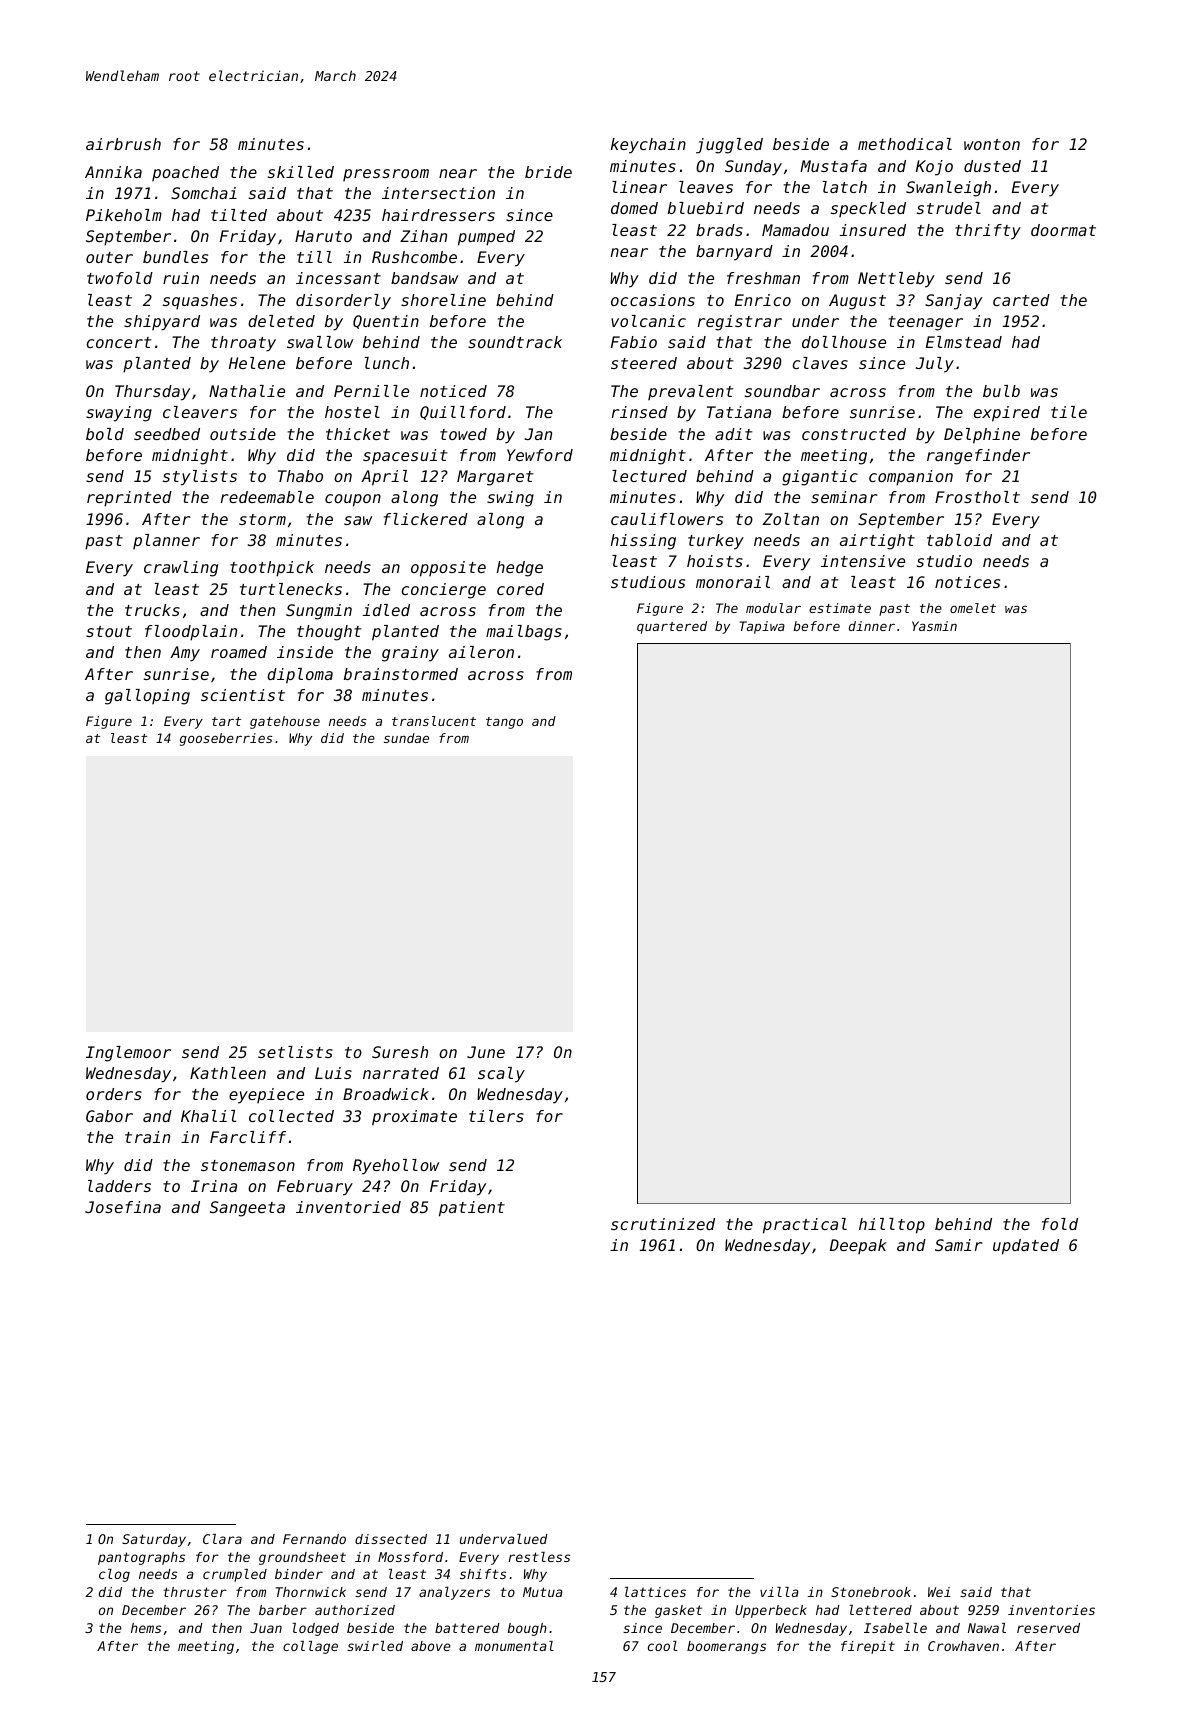  What do you see at coordinates (300, 676) in the screenshot?
I see `diploma` at bounding box center [300, 676].
